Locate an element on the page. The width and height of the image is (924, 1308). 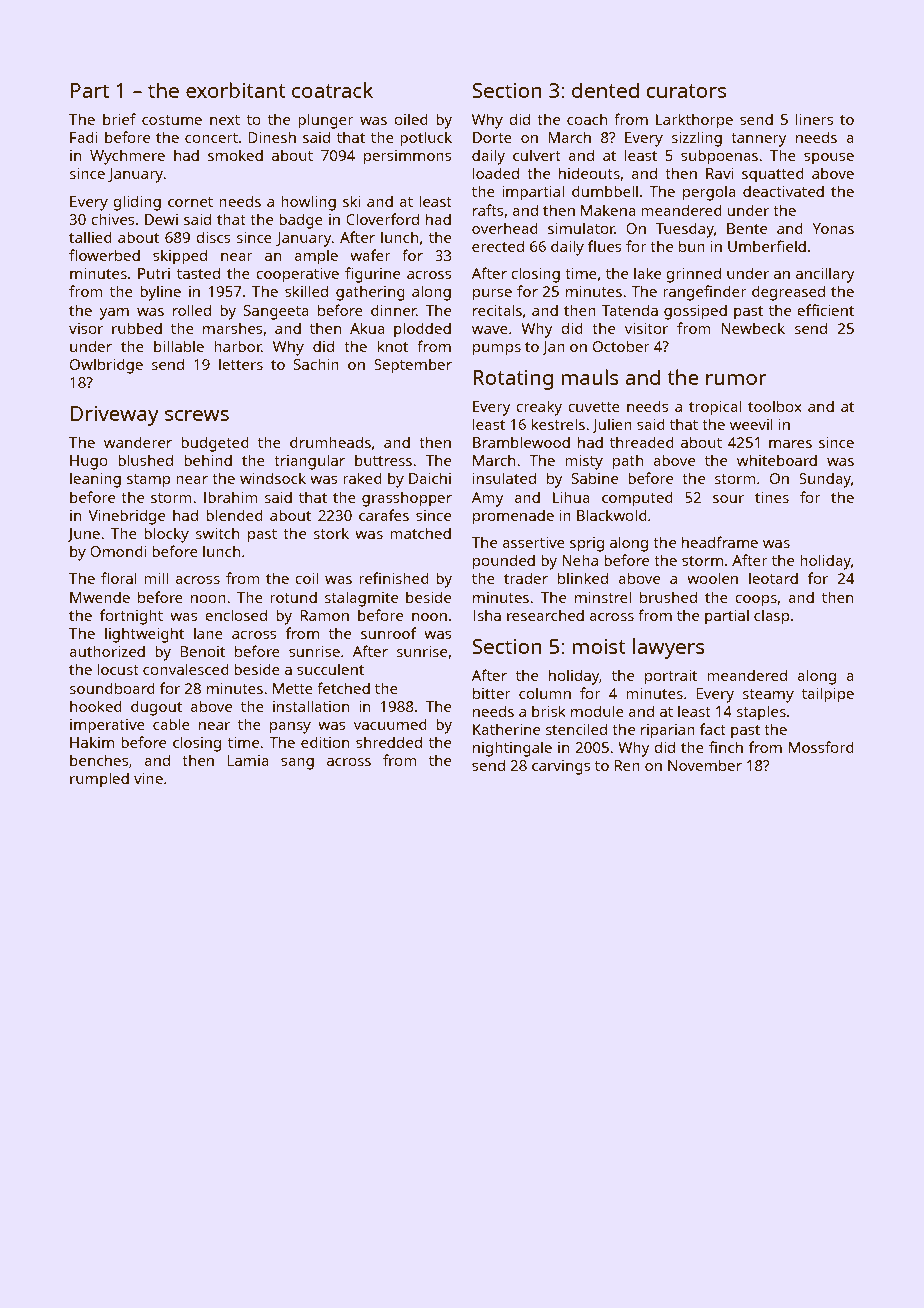
brushed is located at coordinates (668, 597).
